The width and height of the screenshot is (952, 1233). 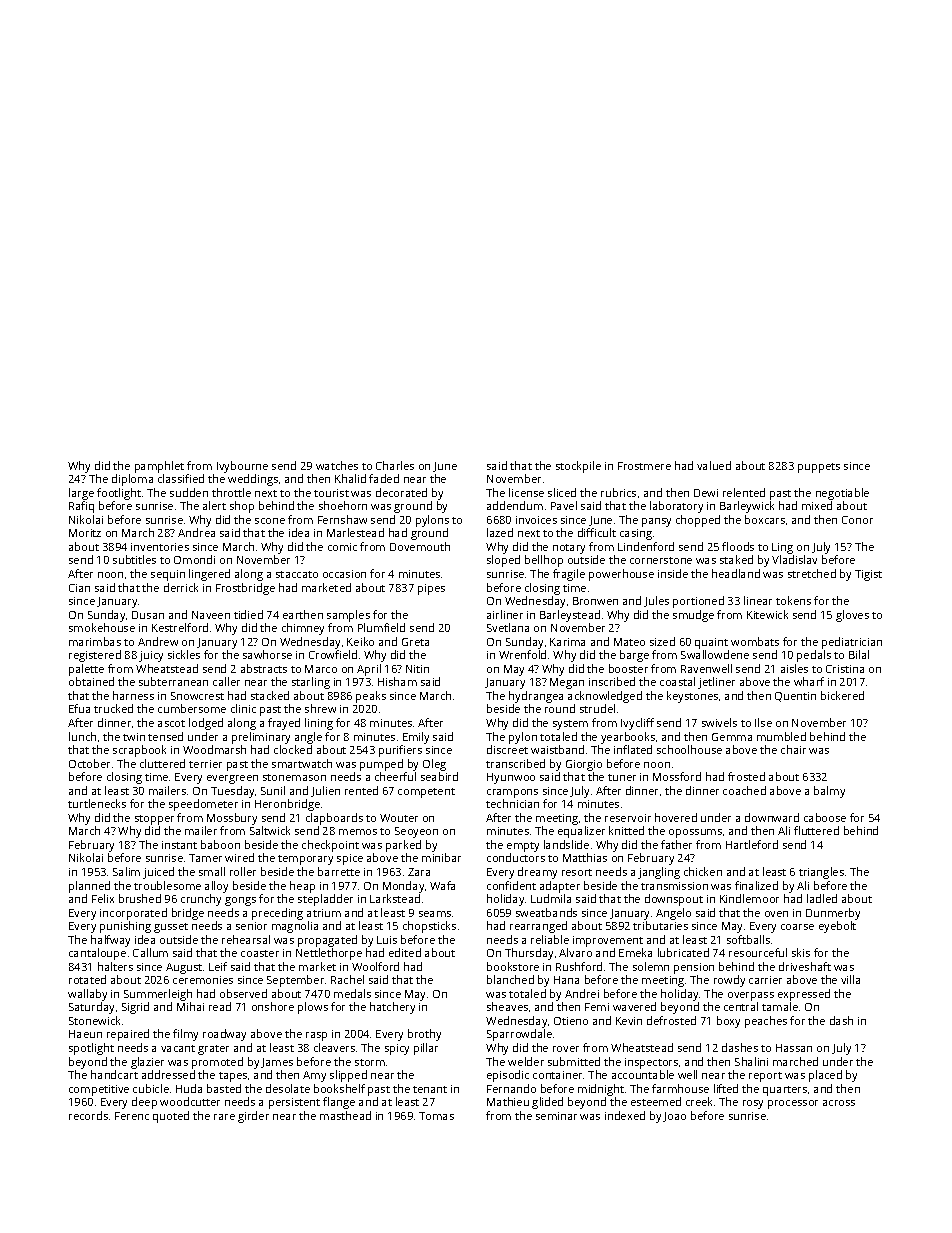 I want to click on schoolhouse, so click(x=689, y=749).
